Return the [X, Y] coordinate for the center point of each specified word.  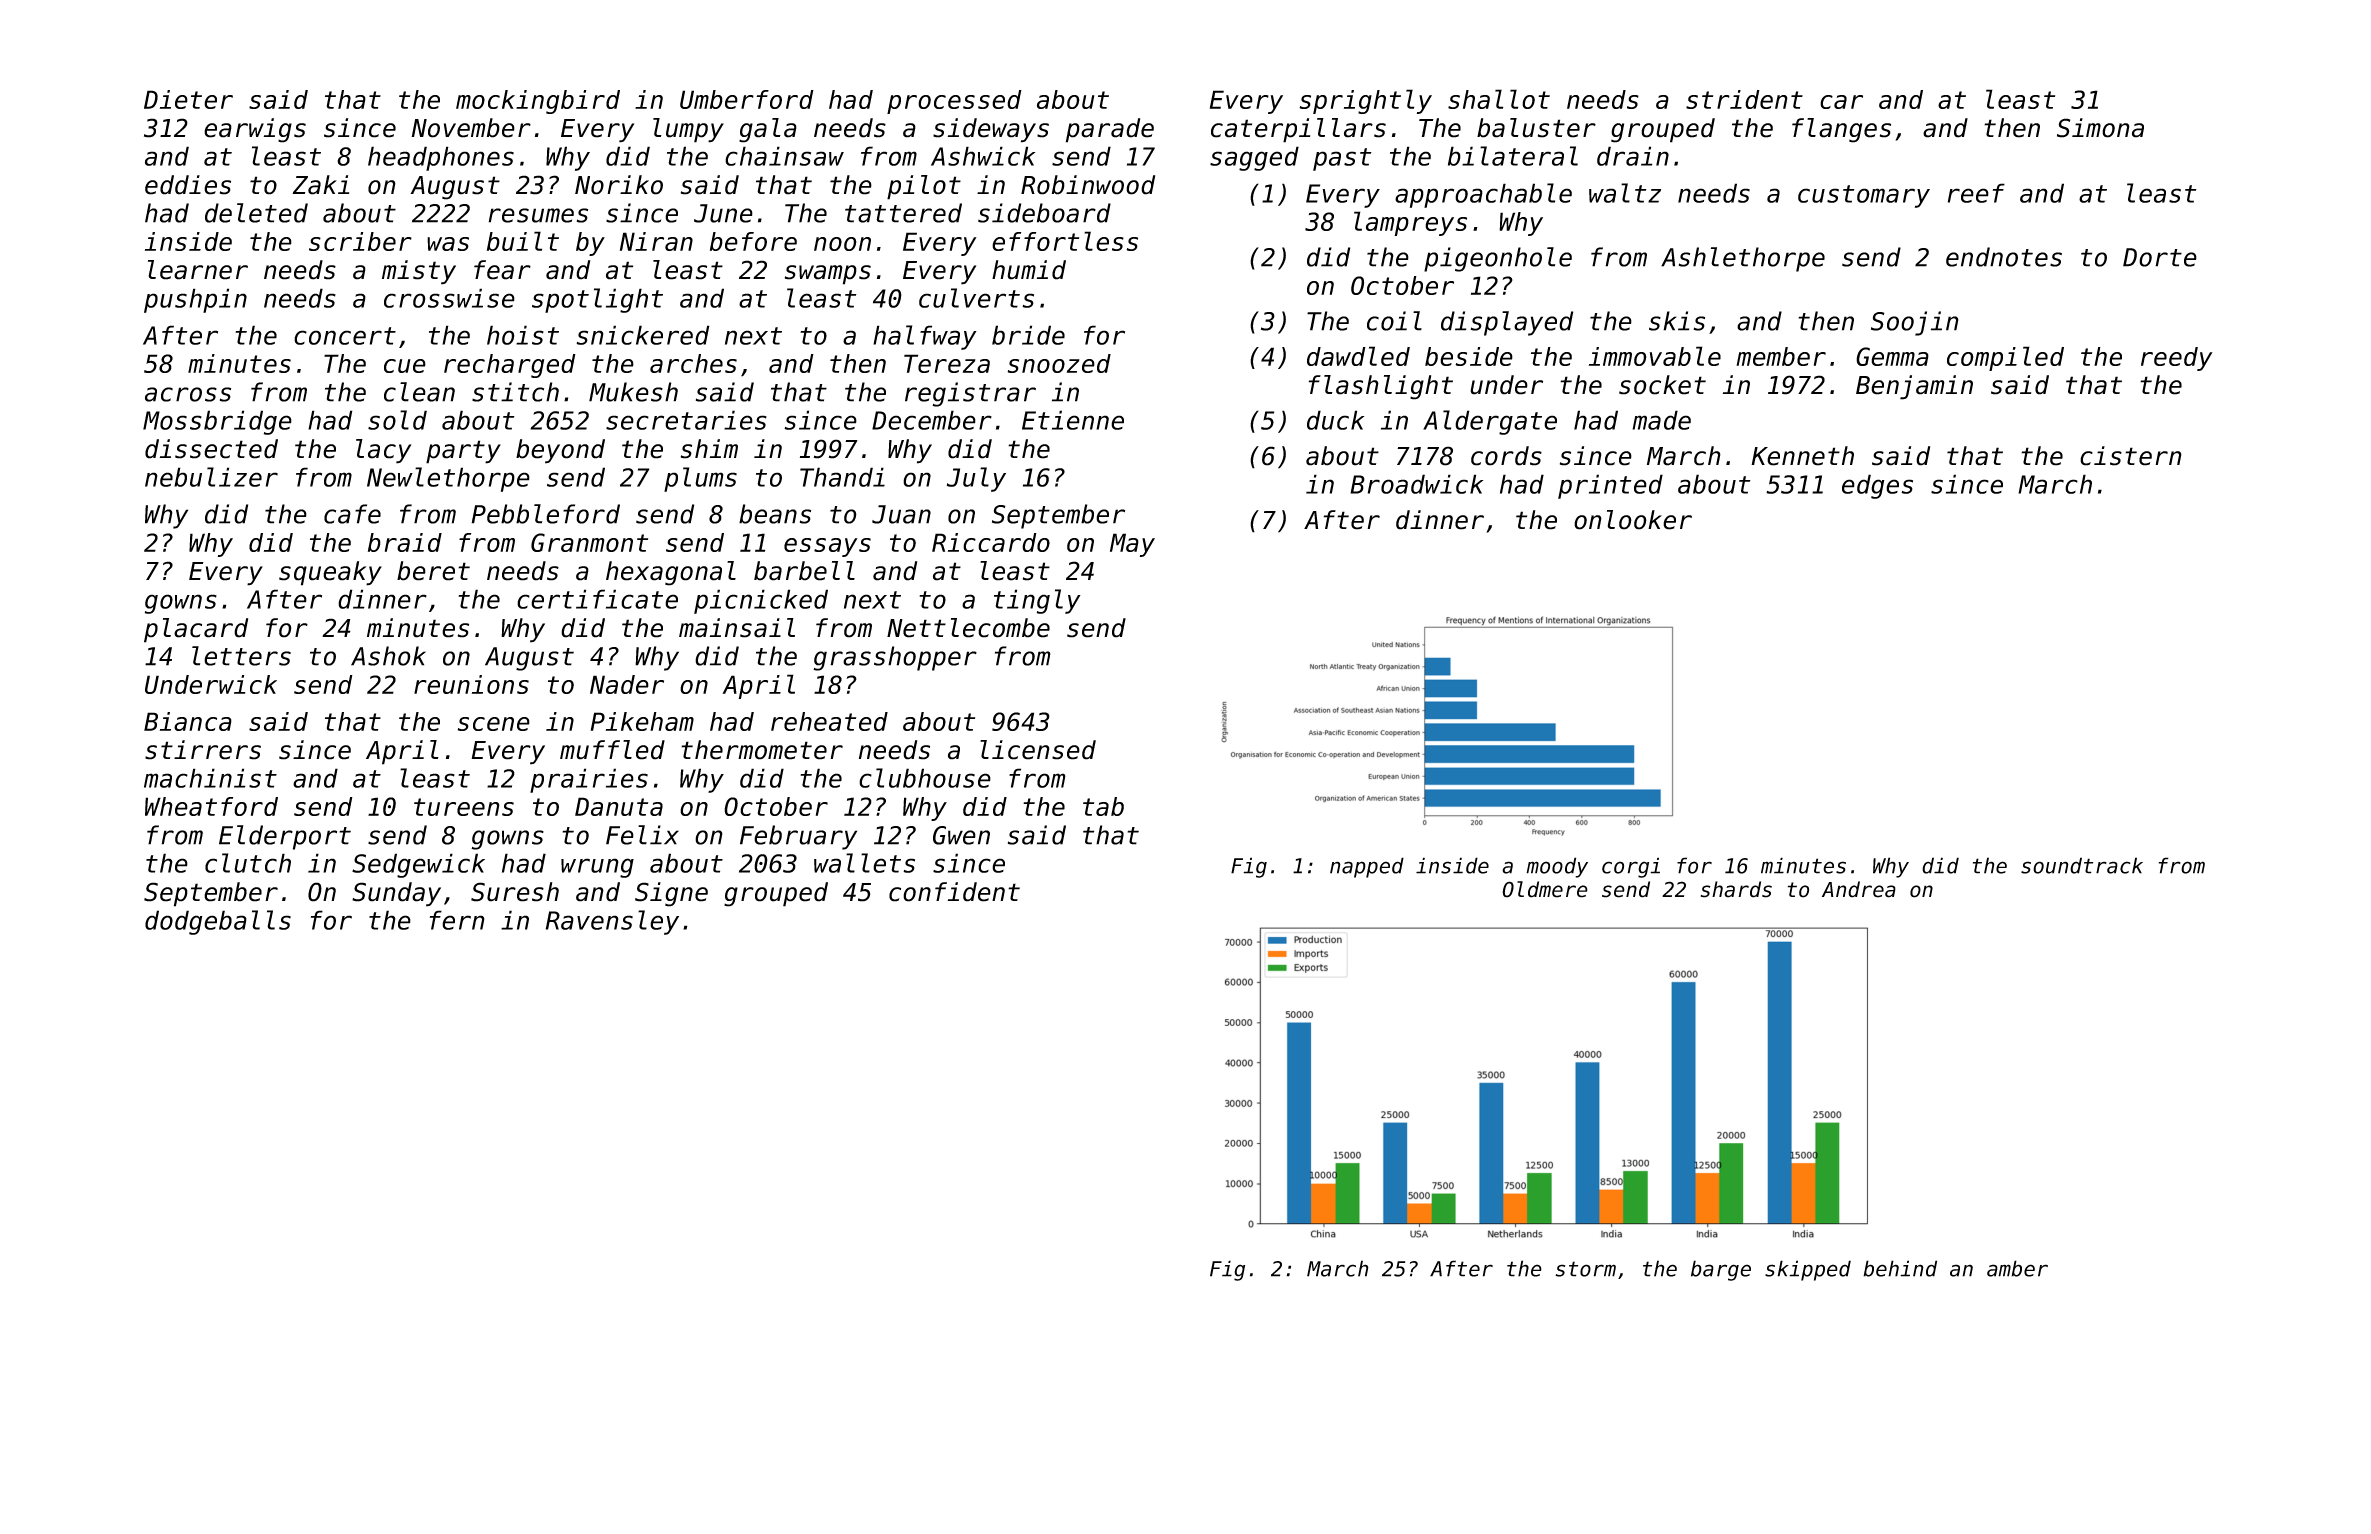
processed [954, 102]
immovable [1655, 356]
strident [1744, 99]
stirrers [203, 750]
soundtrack [2082, 865]
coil [1394, 321]
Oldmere [1545, 889]
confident [954, 892]
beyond [560, 451]
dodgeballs [218, 922]
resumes [538, 215]
